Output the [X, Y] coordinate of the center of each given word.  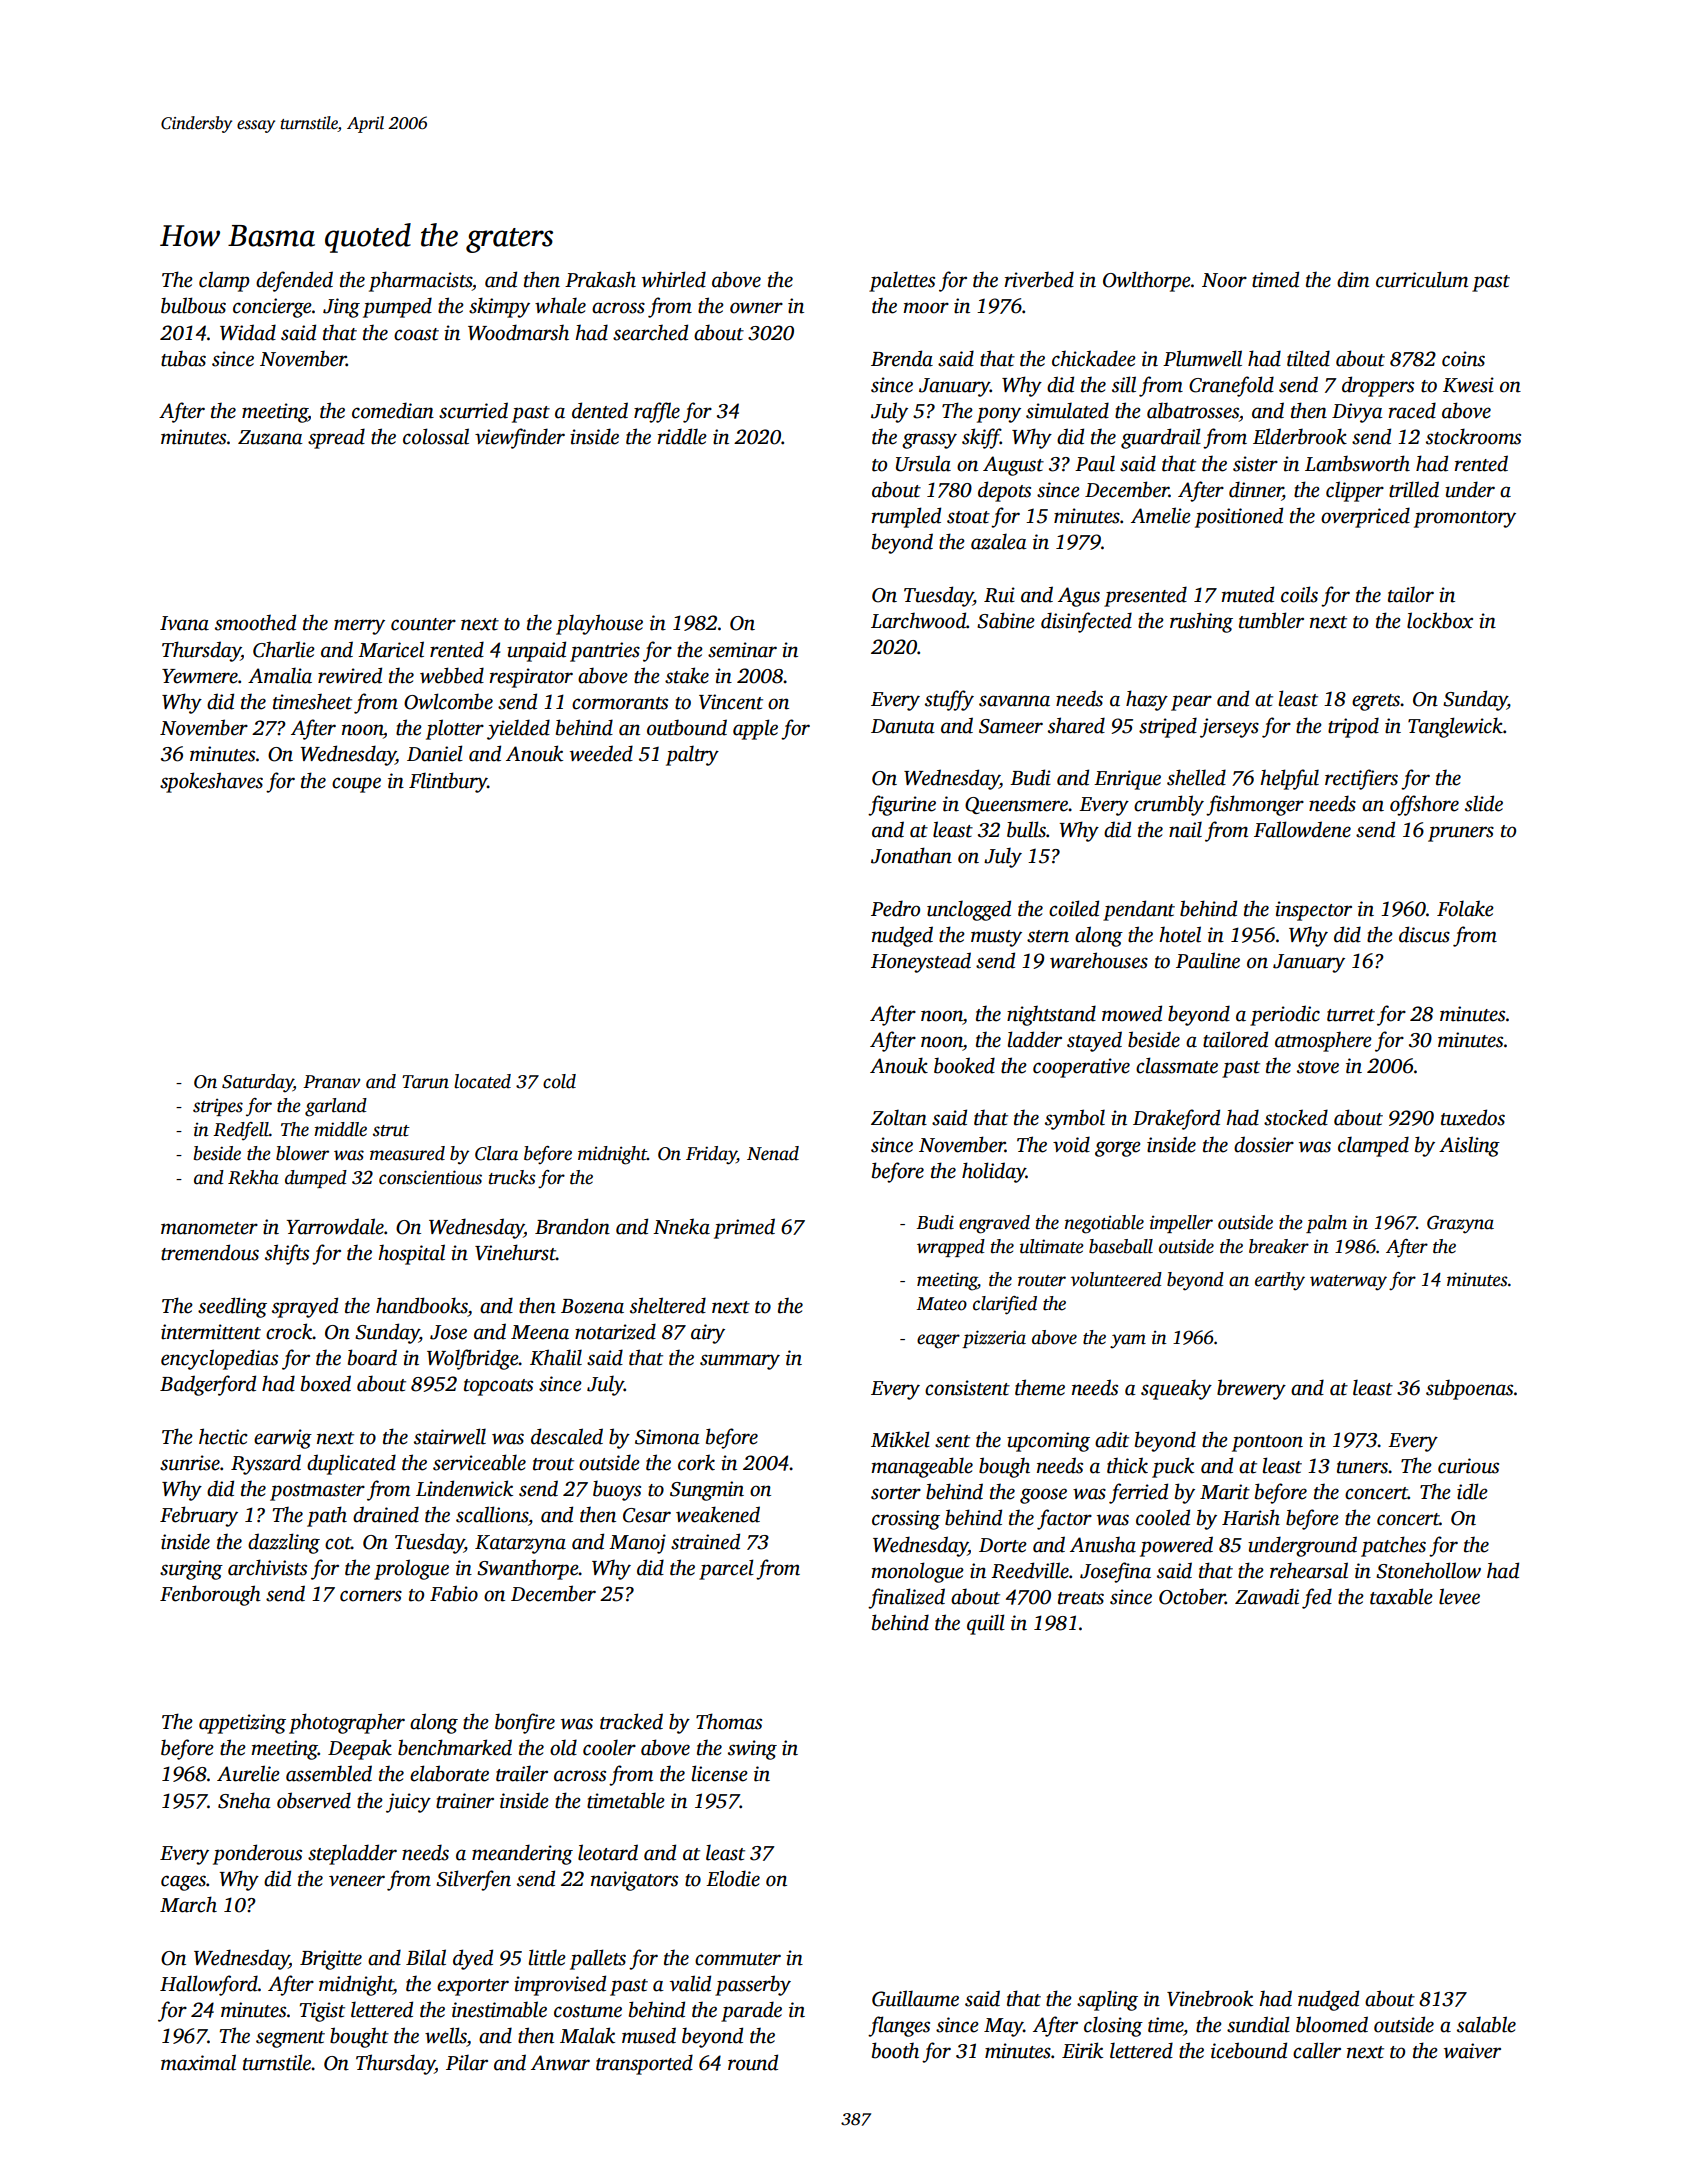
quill [986, 1624]
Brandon [572, 1226]
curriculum [1422, 279]
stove [1318, 1067]
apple [755, 729]
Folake [1465, 908]
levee [1459, 1596]
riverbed [1039, 279]
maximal [198, 2062]
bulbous [193, 305]
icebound [1249, 2050]
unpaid [536, 651]
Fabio [454, 1593]
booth [895, 2050]
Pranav [331, 1082]
